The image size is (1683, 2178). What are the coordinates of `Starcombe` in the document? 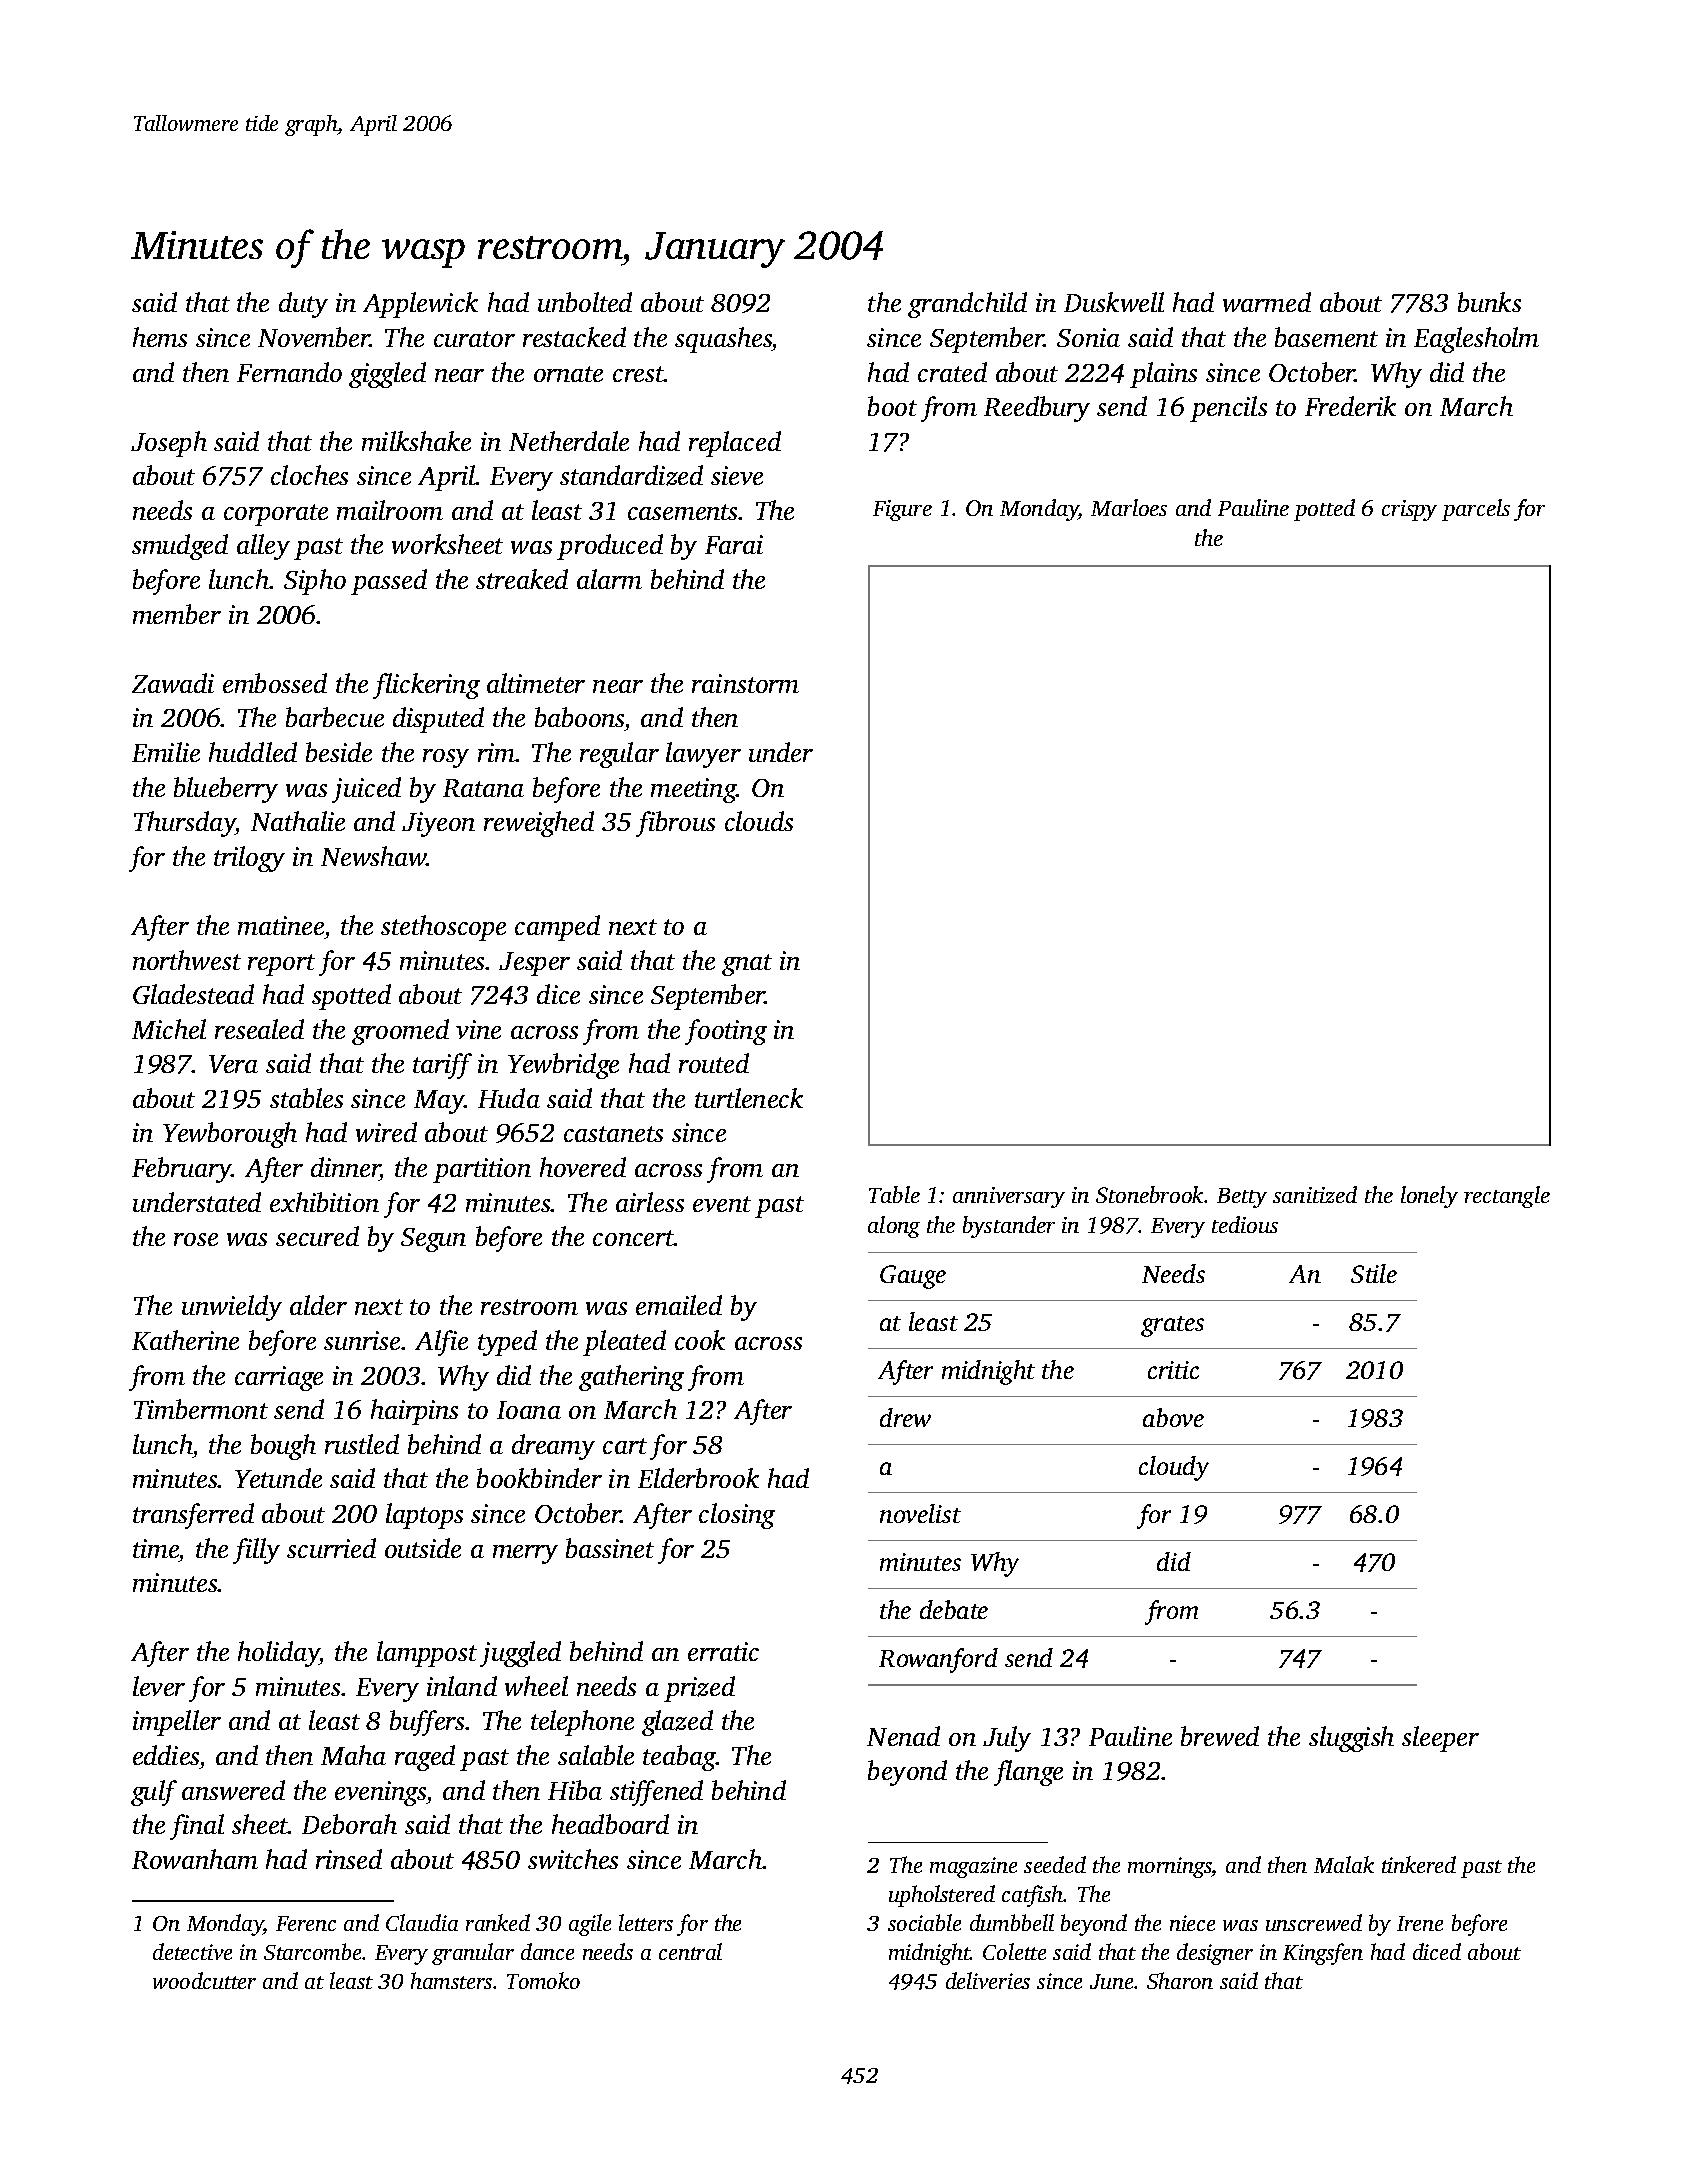 It's located at (312, 1951).
